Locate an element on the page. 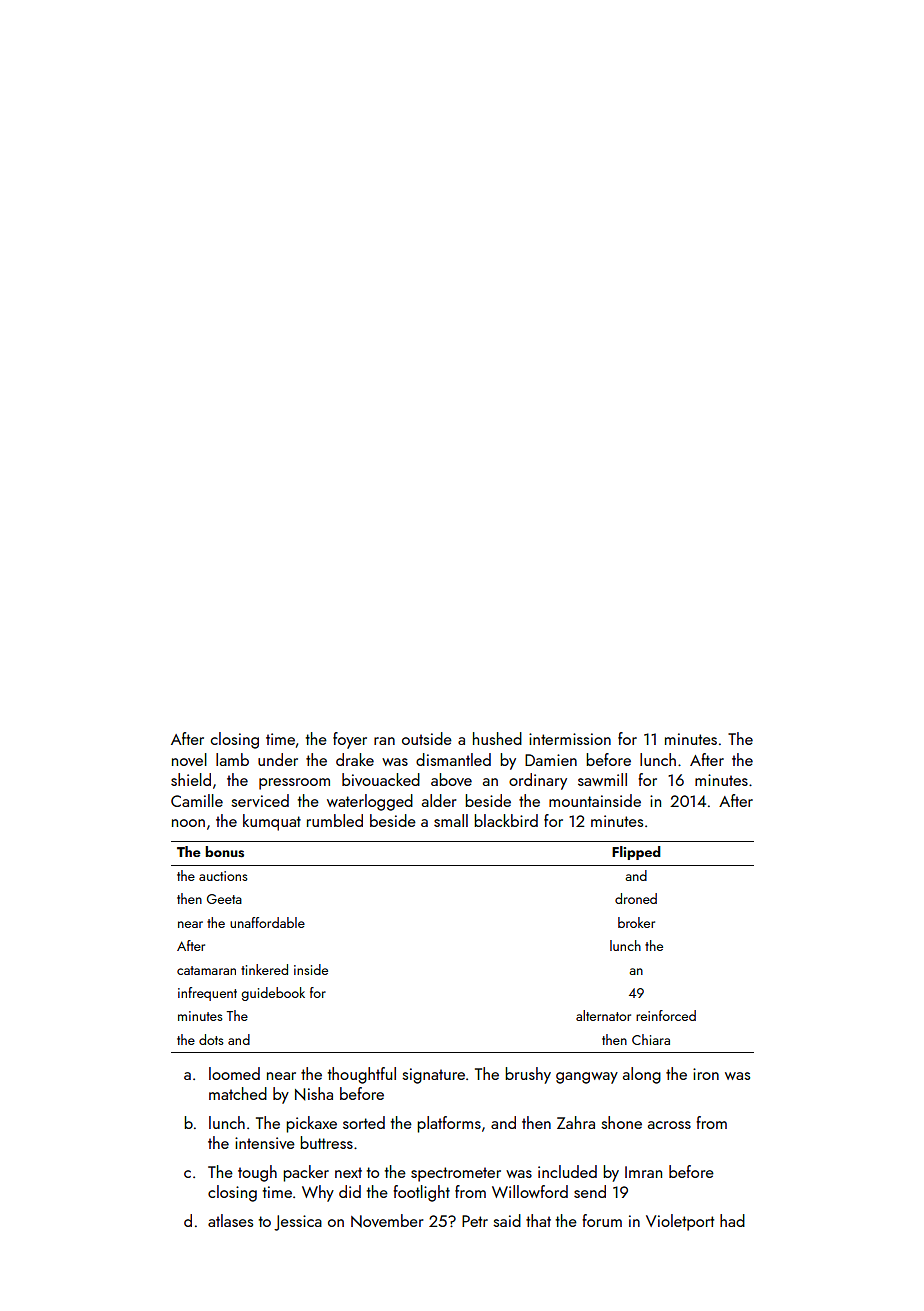 This page has width=924, height=1311. guidebook is located at coordinates (273, 994).
